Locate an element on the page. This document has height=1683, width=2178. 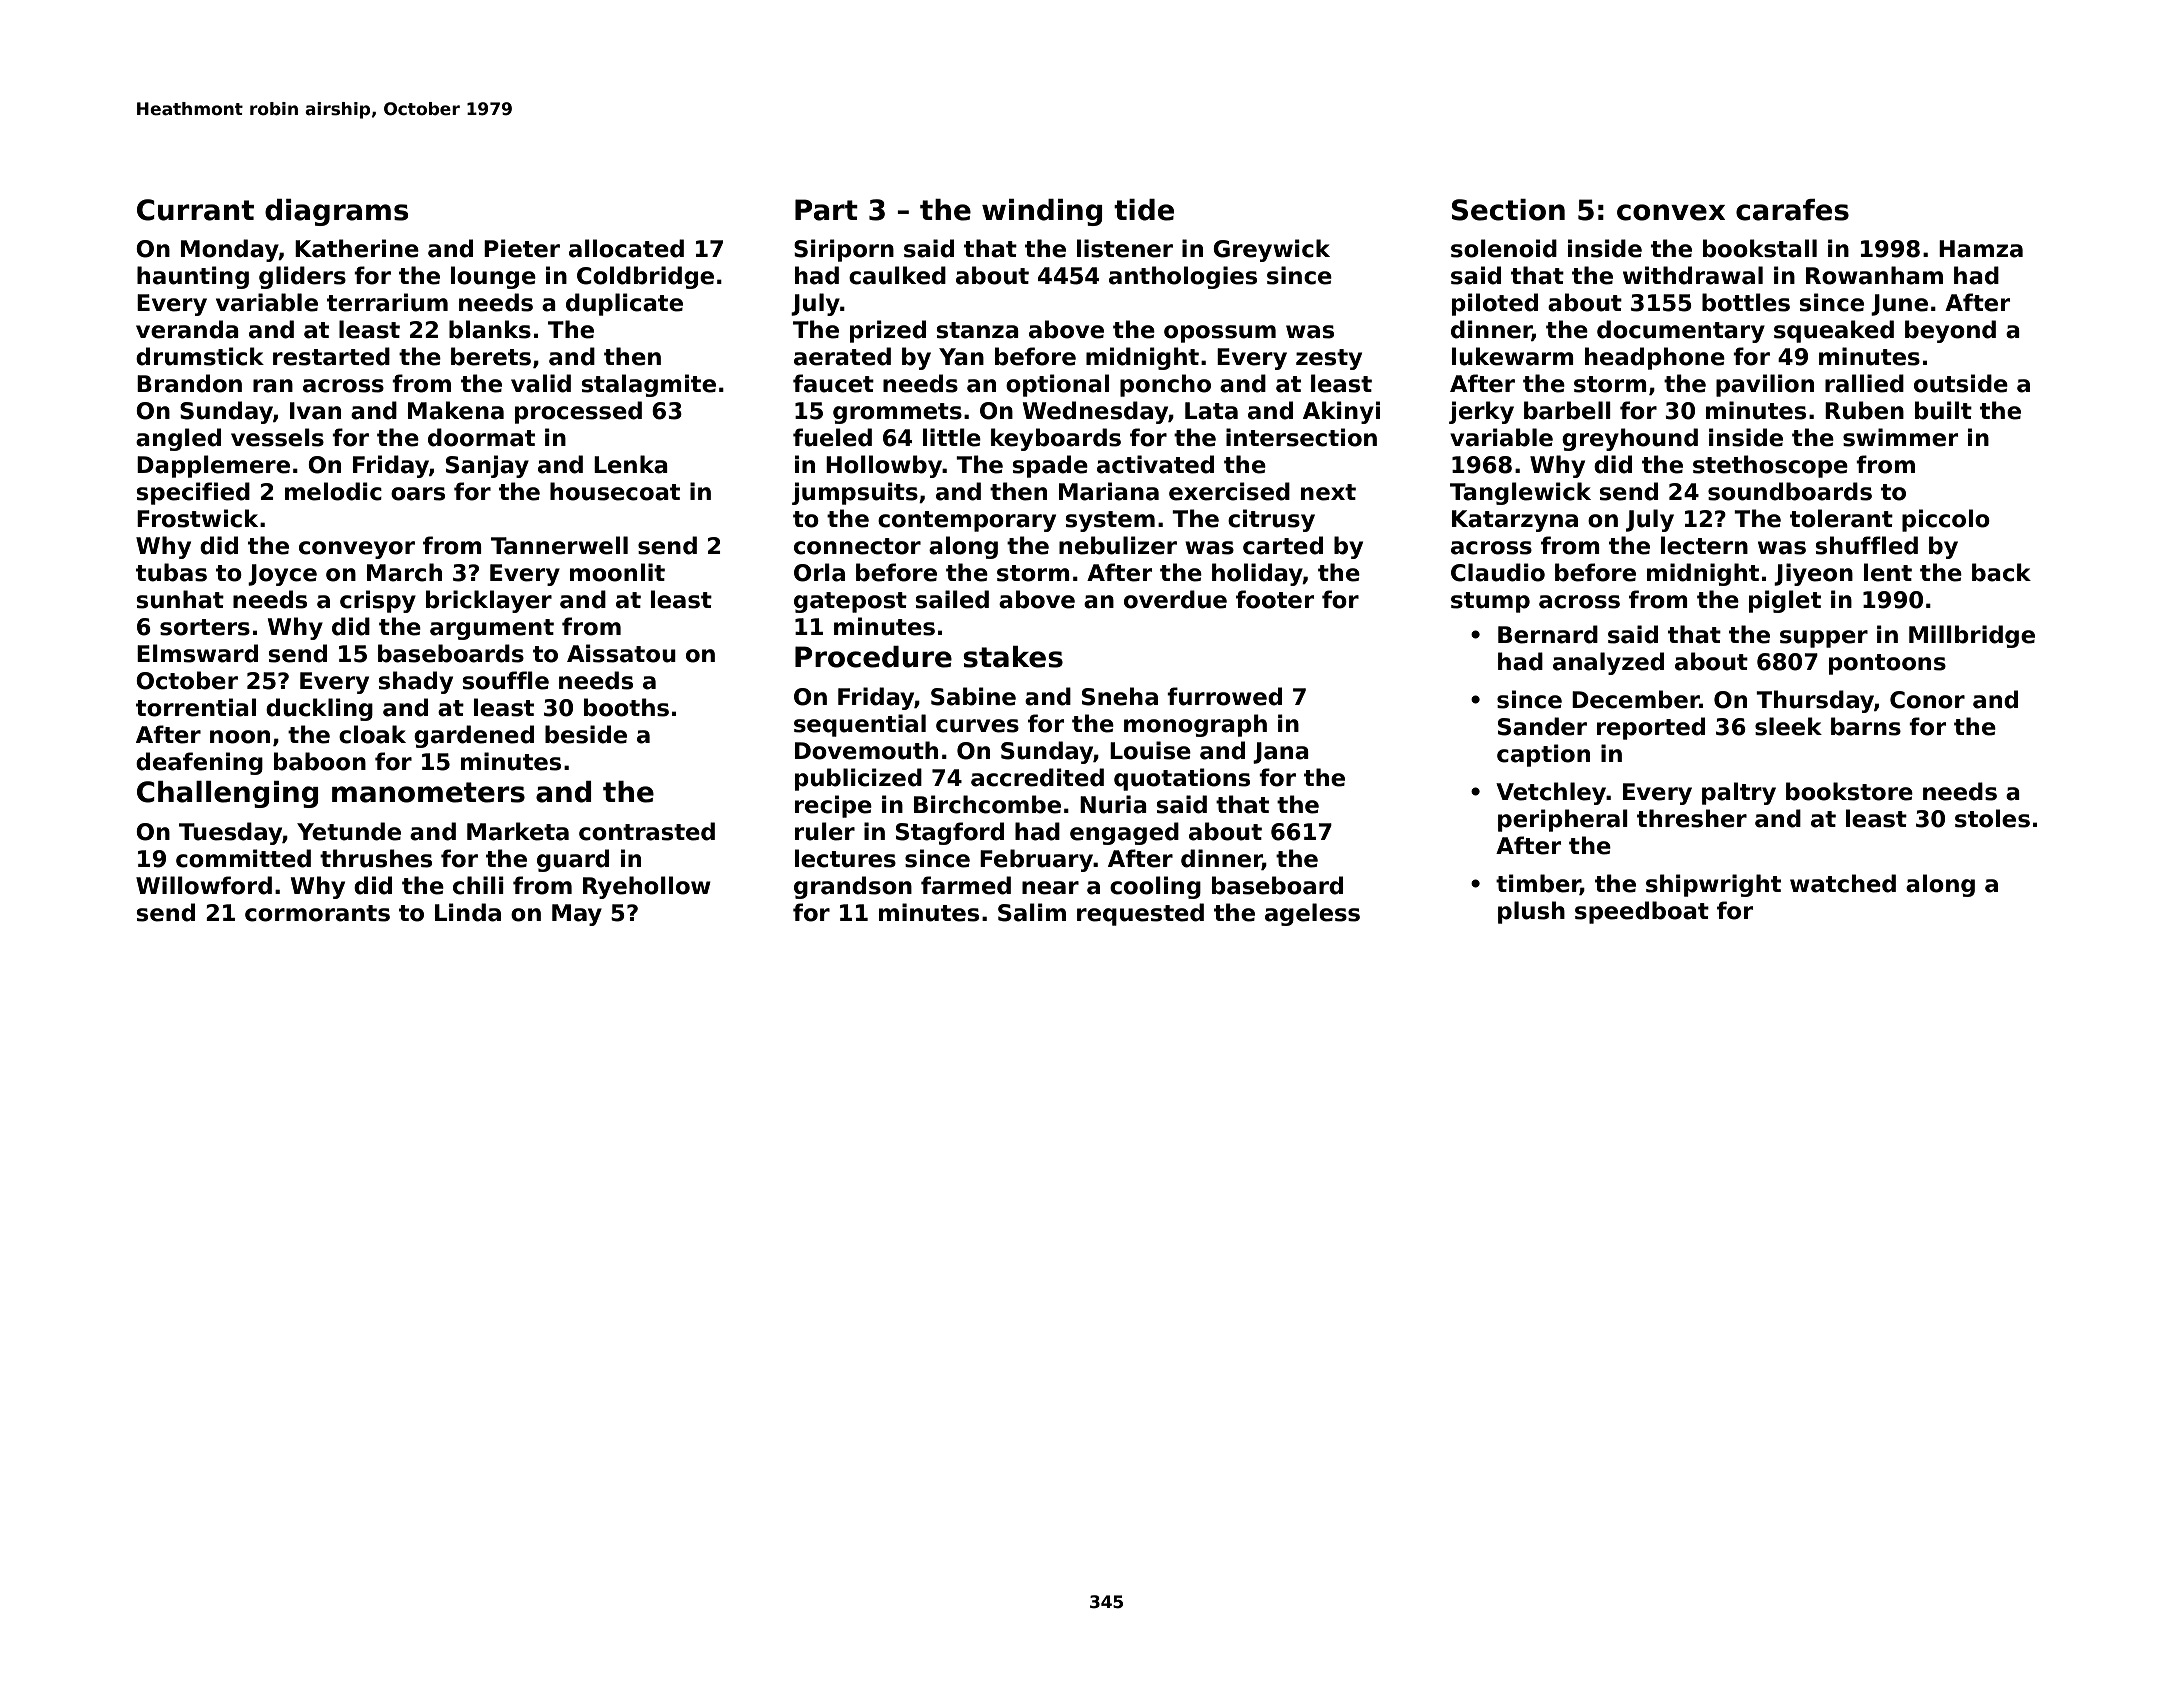
drumstick is located at coordinates (200, 356).
